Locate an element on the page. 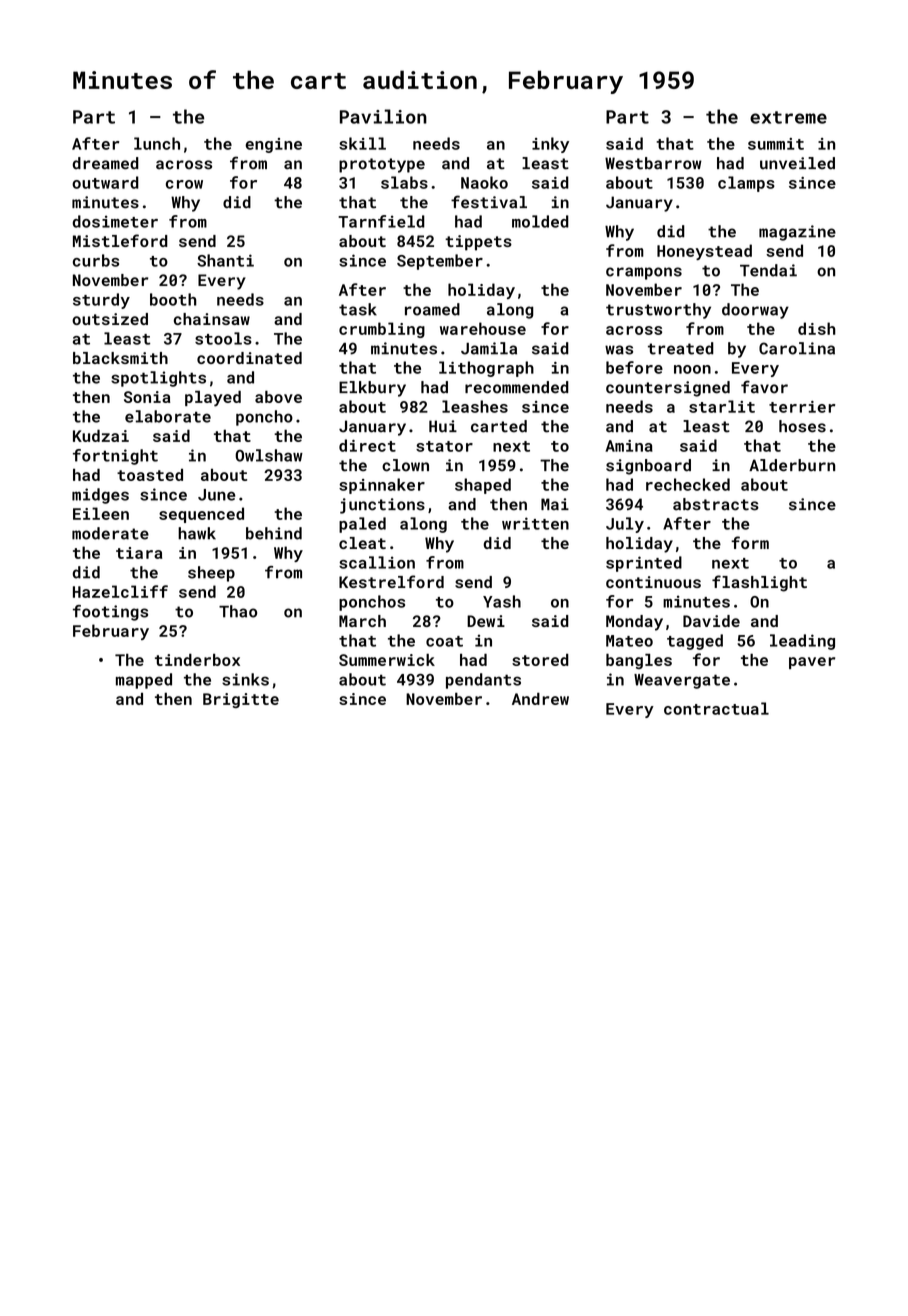  inky is located at coordinates (550, 145).
